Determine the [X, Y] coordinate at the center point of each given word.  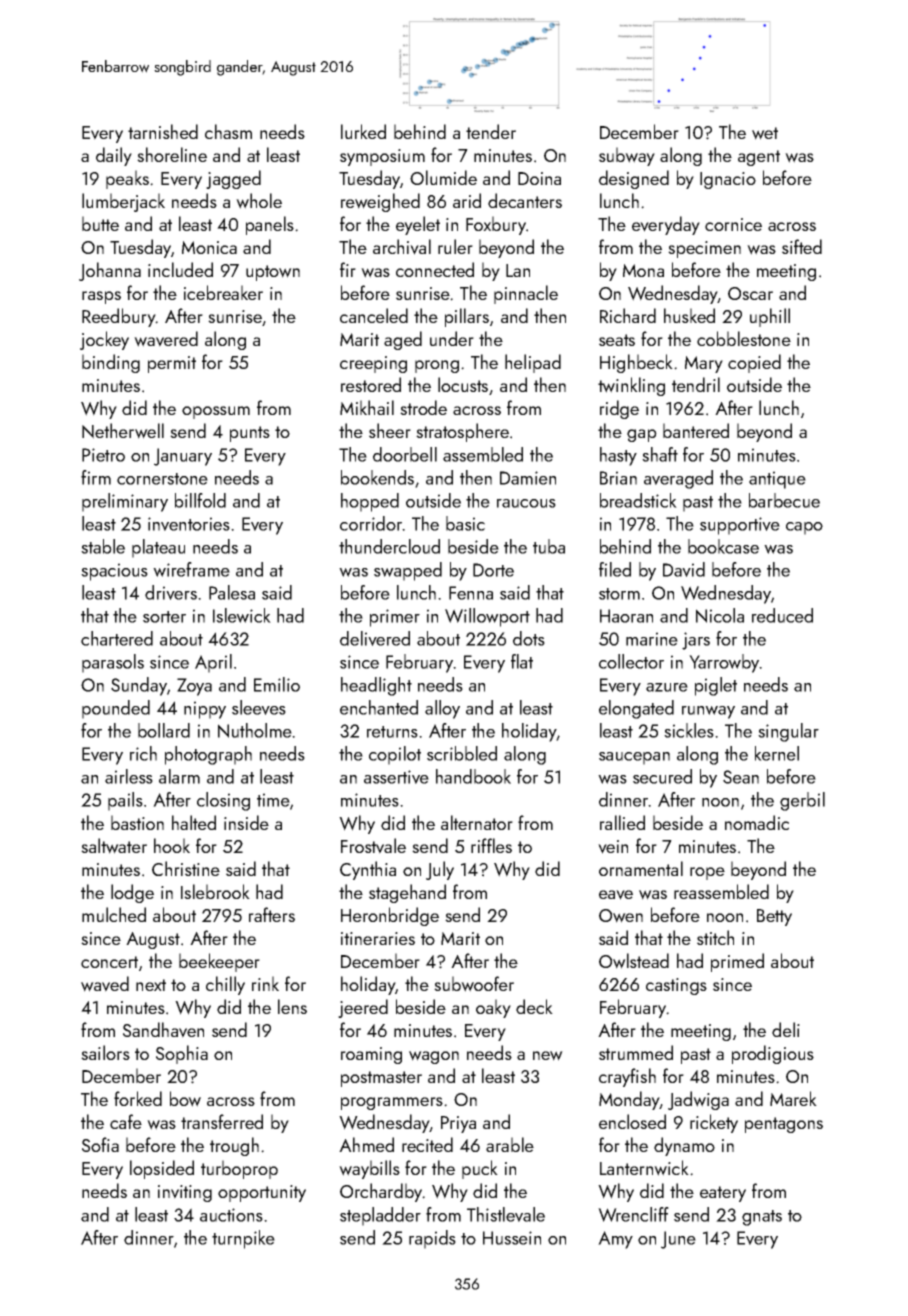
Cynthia [368, 870]
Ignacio [728, 180]
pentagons [784, 1125]
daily [114, 156]
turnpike [243, 1239]
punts [250, 434]
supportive [740, 526]
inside [246, 822]
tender [491, 131]
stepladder [380, 1216]
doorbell [405, 454]
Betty [774, 917]
